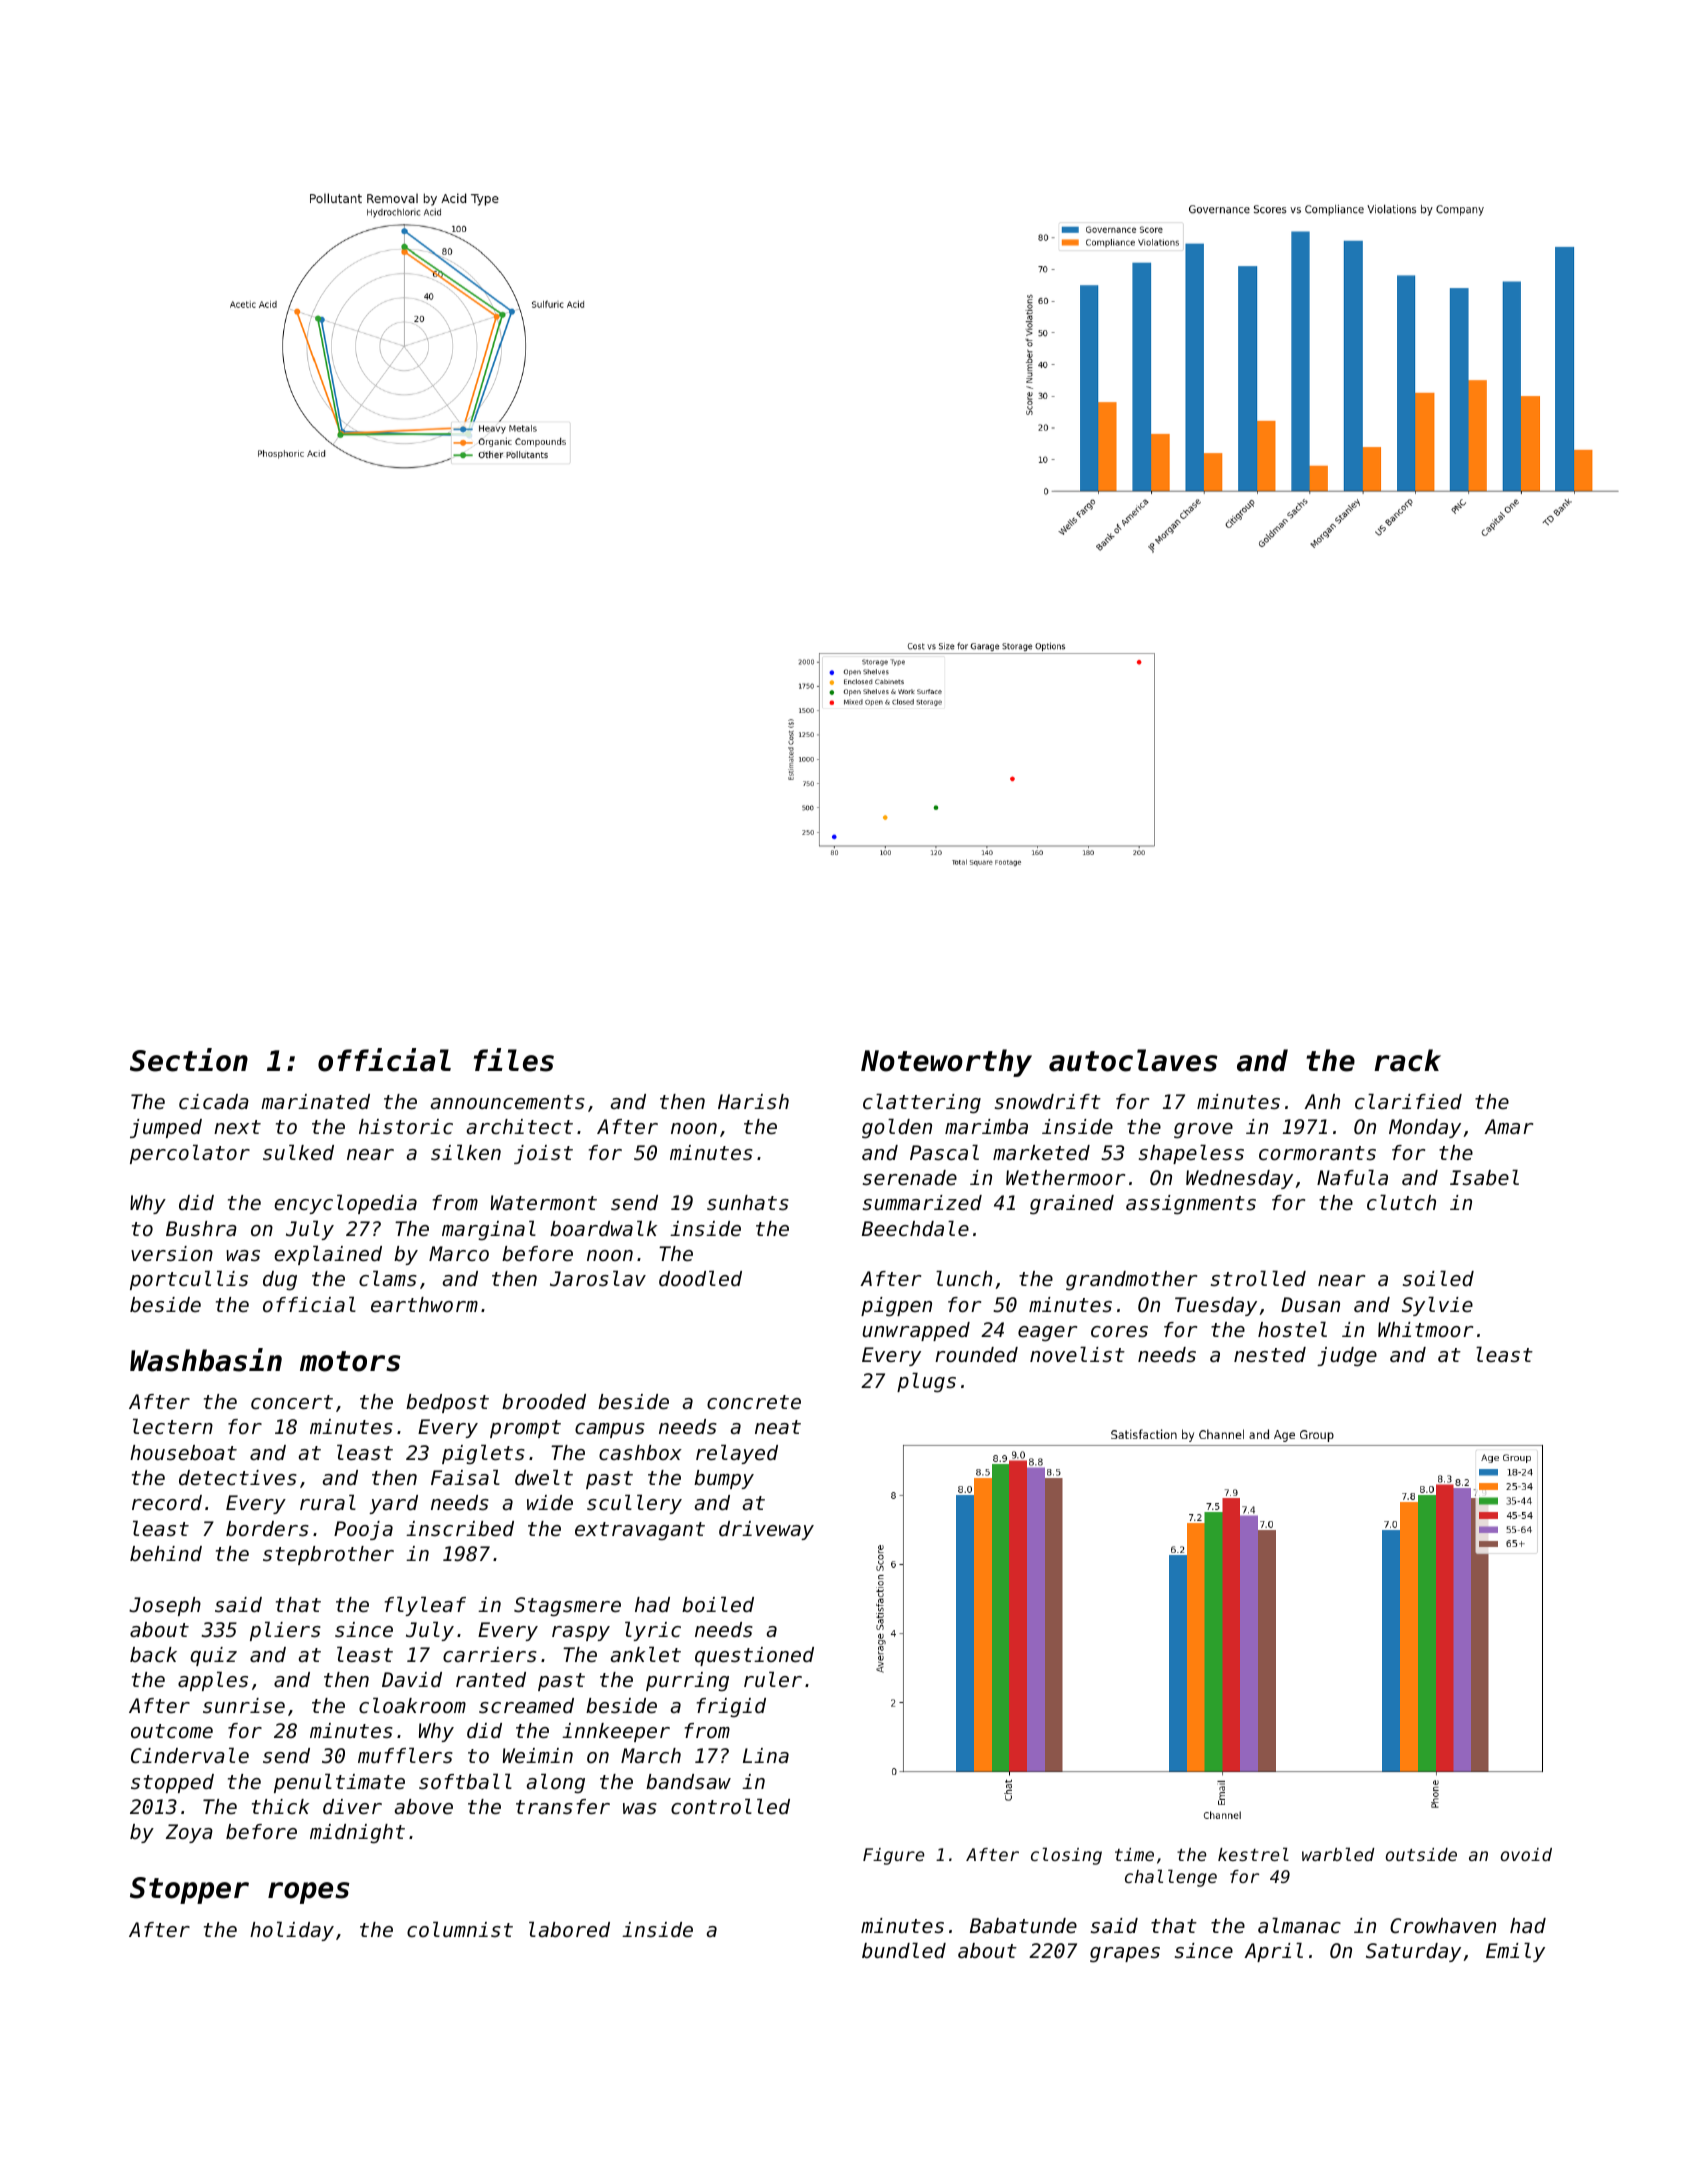 The width and height of the document is (1683, 2178). What do you see at coordinates (1407, 1060) in the document?
I see `rack` at bounding box center [1407, 1060].
